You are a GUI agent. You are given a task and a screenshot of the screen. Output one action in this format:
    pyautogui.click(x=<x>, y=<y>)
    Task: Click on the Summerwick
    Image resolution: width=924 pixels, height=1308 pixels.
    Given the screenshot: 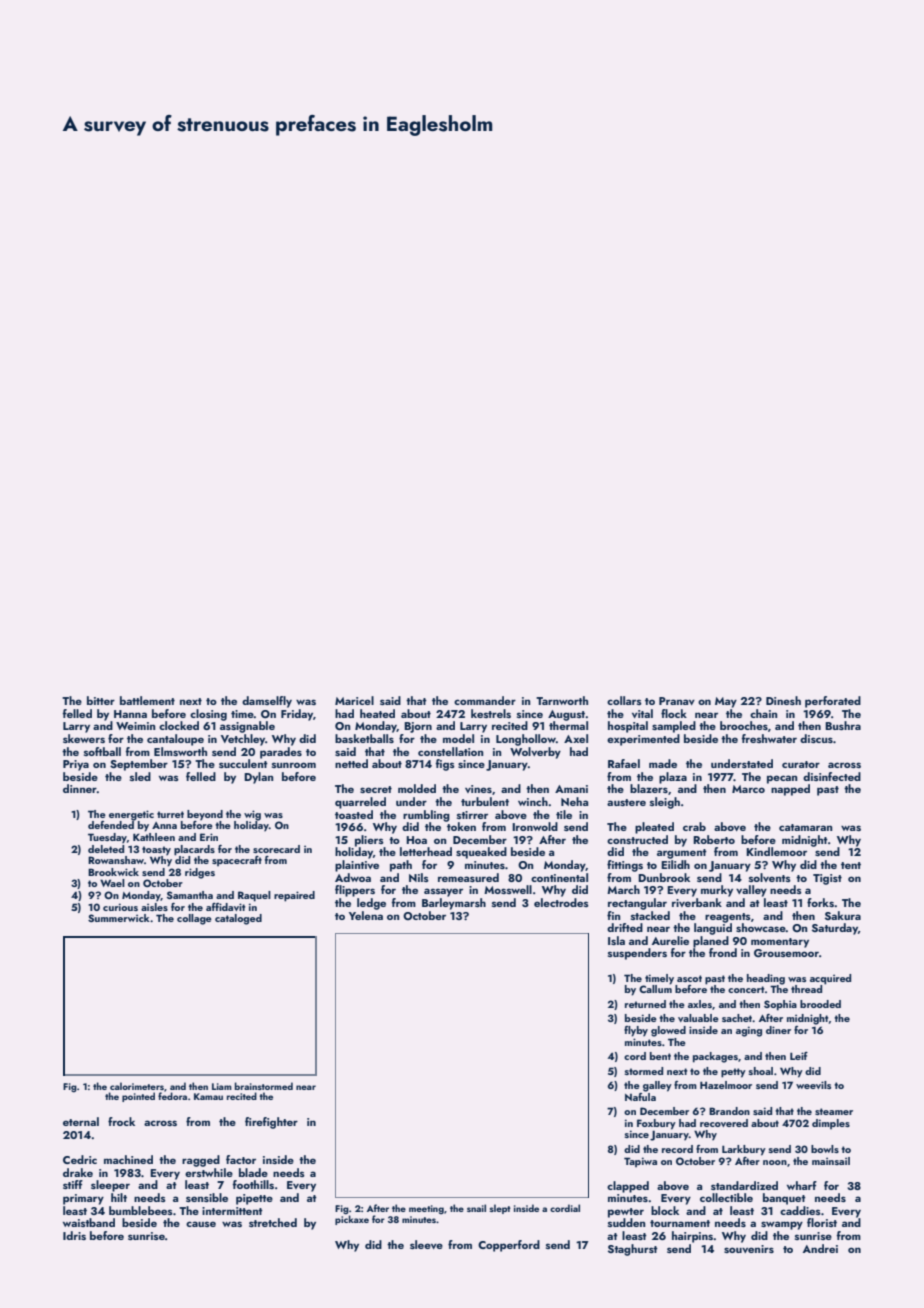 What is the action you would take?
    pyautogui.click(x=119, y=918)
